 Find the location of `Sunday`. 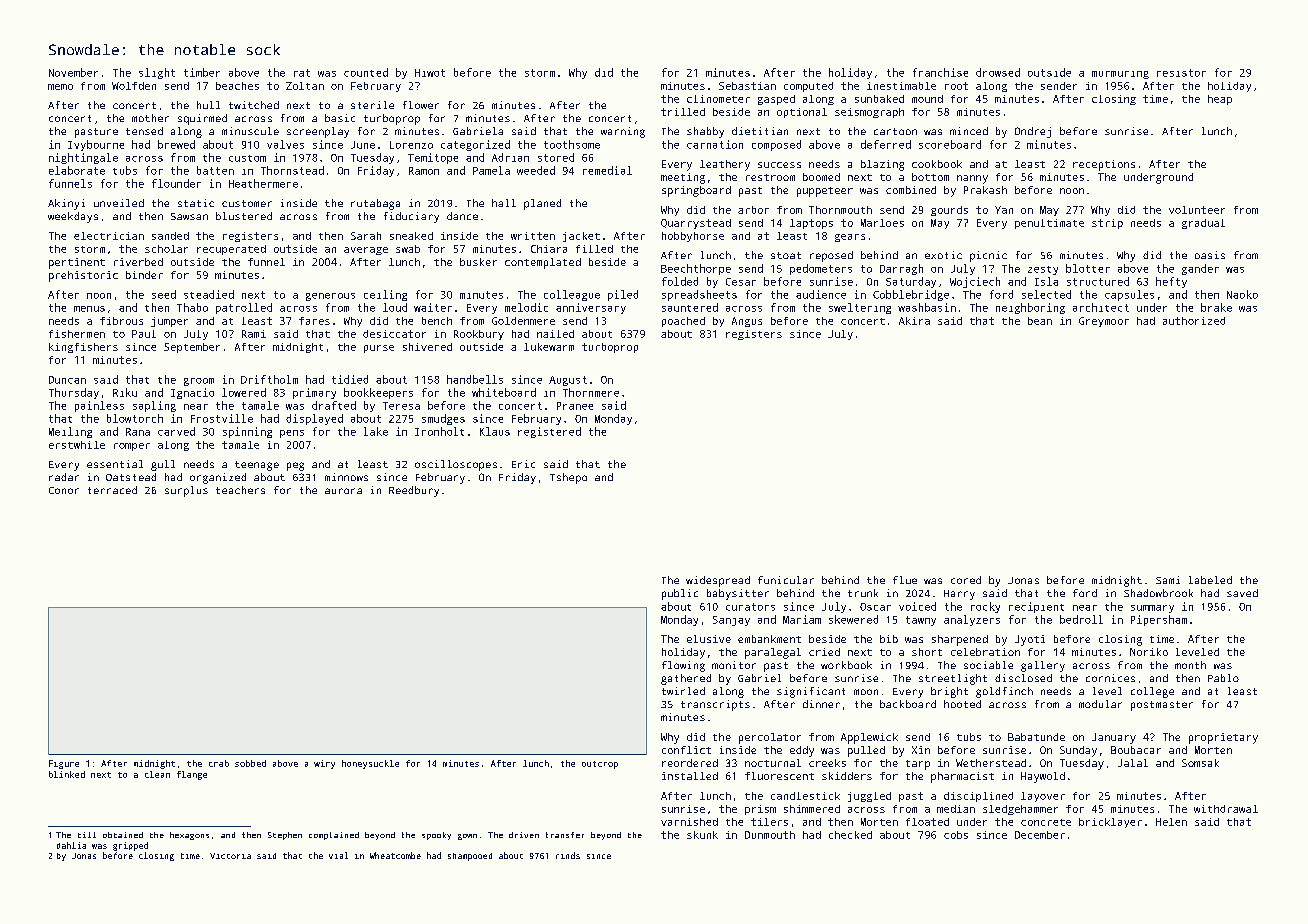

Sunday is located at coordinates (1078, 751).
